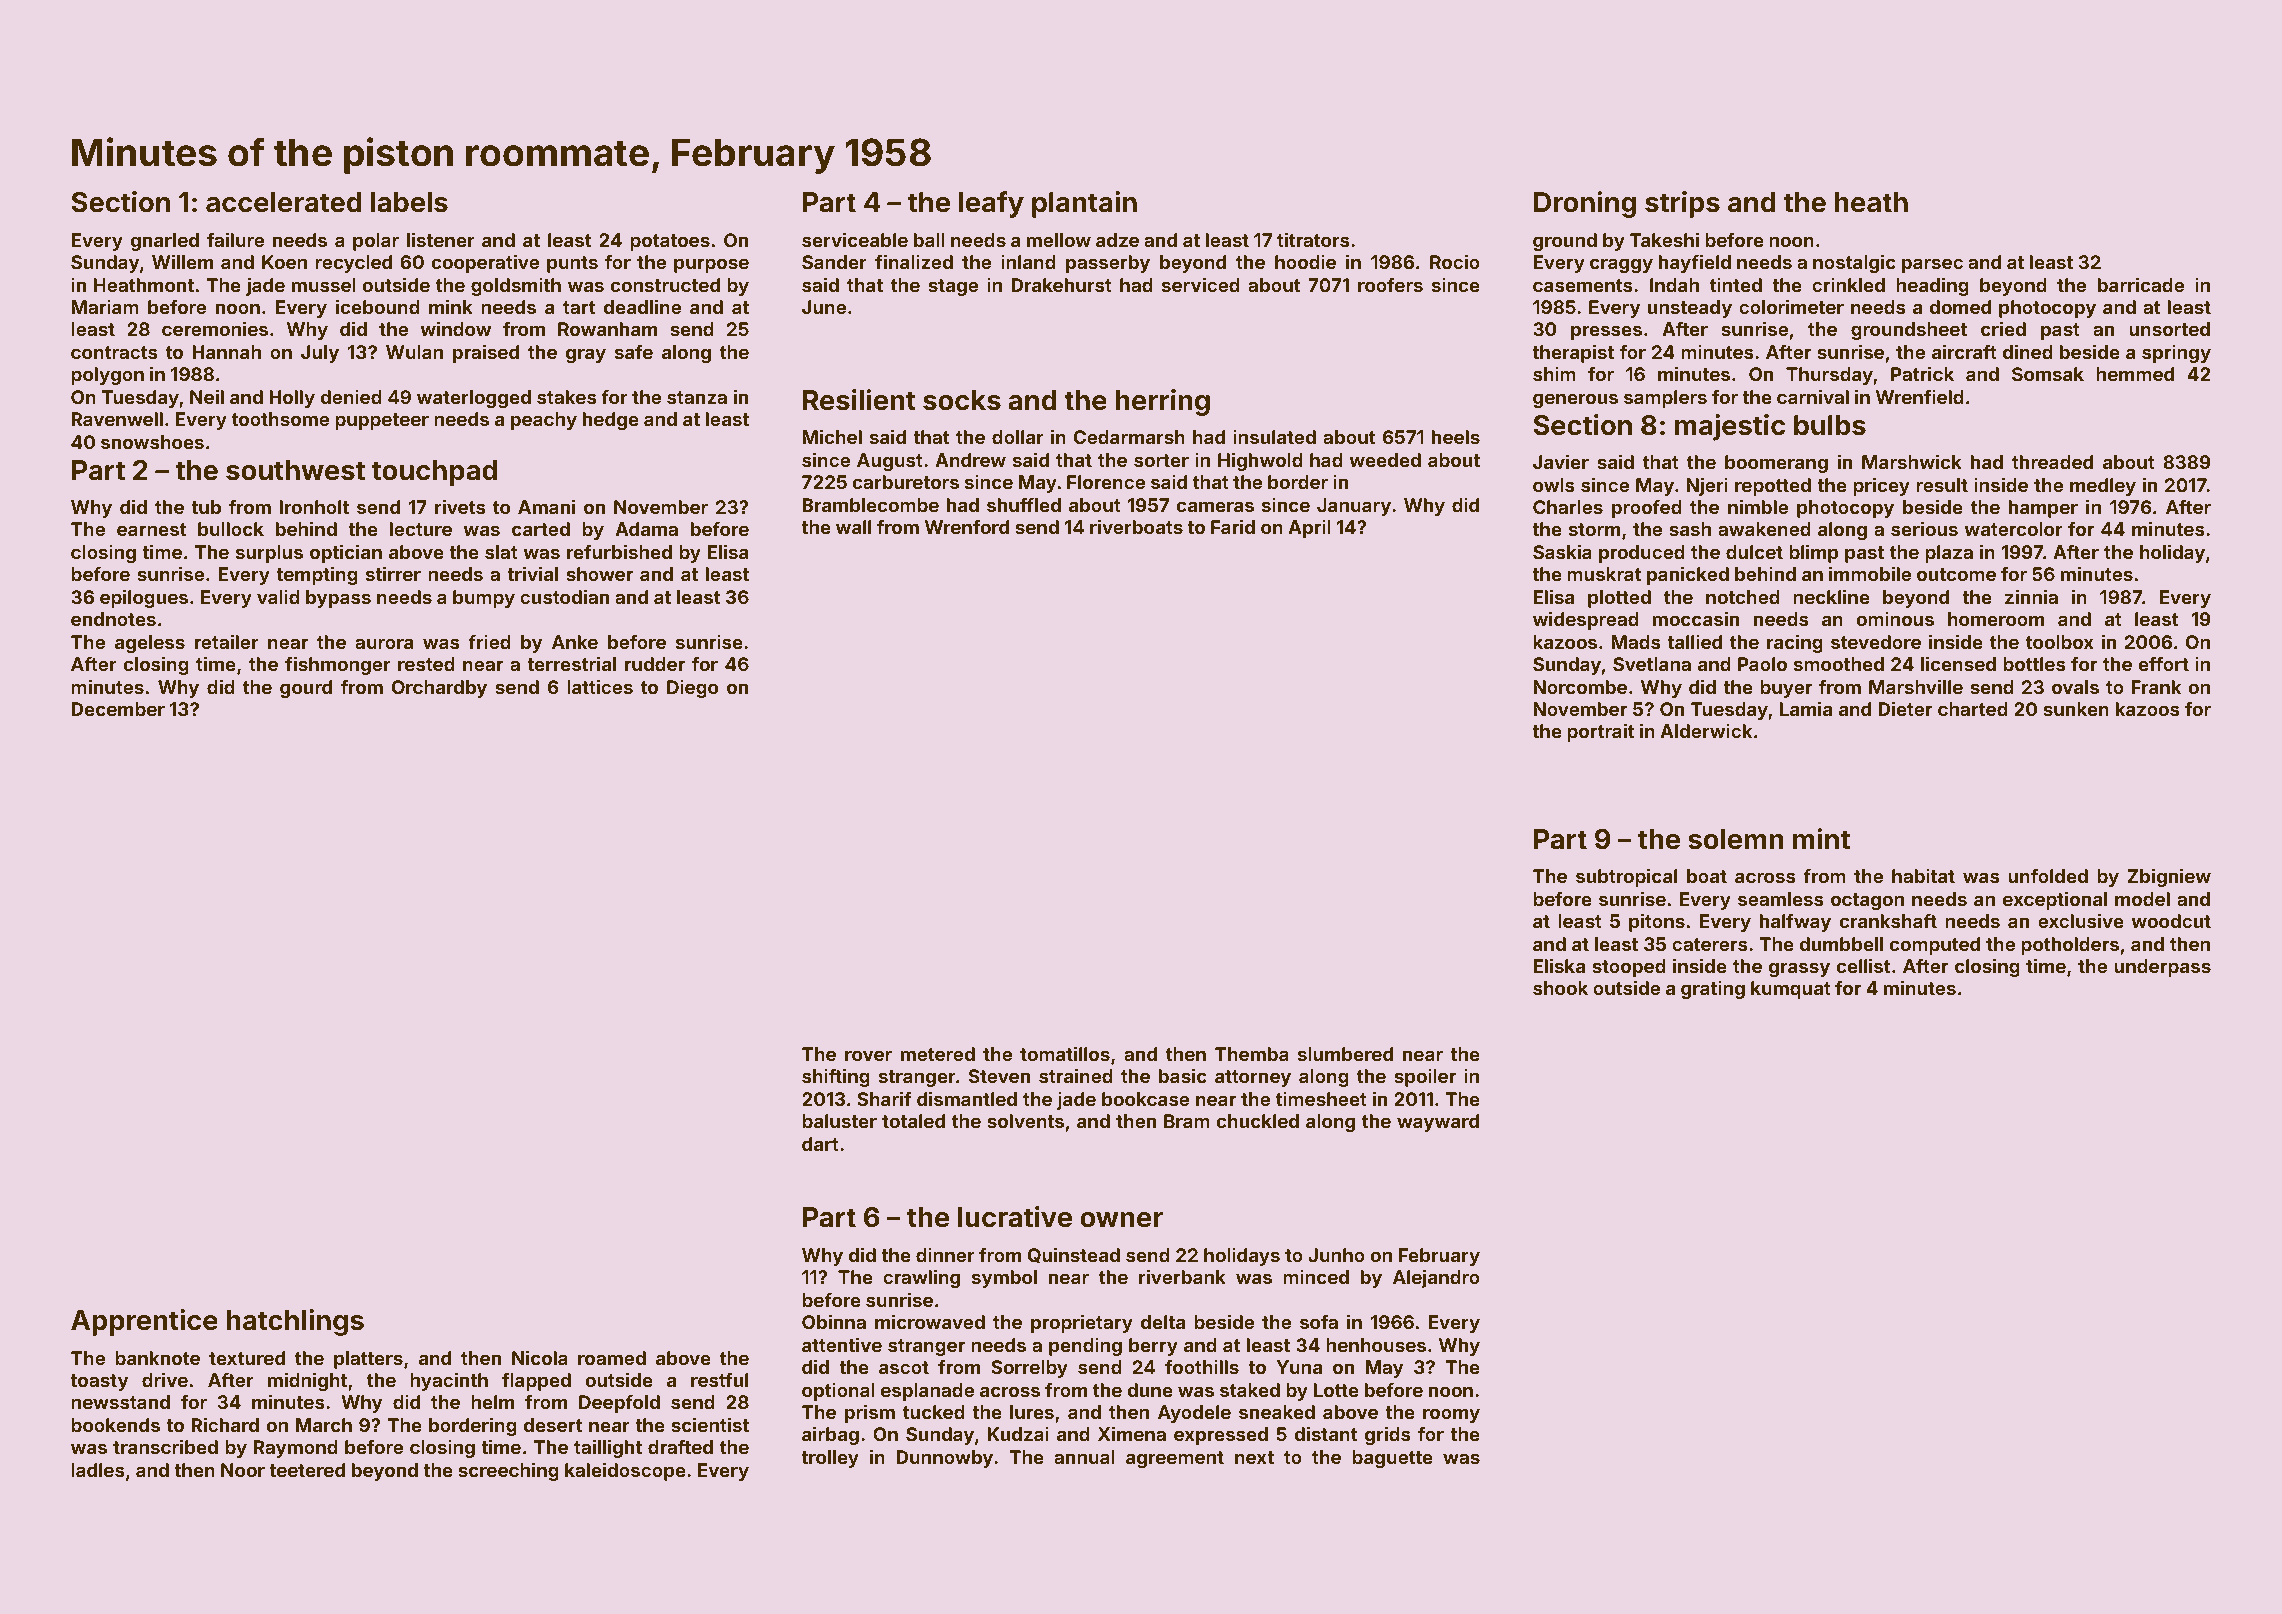  What do you see at coordinates (508, 1471) in the screenshot?
I see `screeching` at bounding box center [508, 1471].
